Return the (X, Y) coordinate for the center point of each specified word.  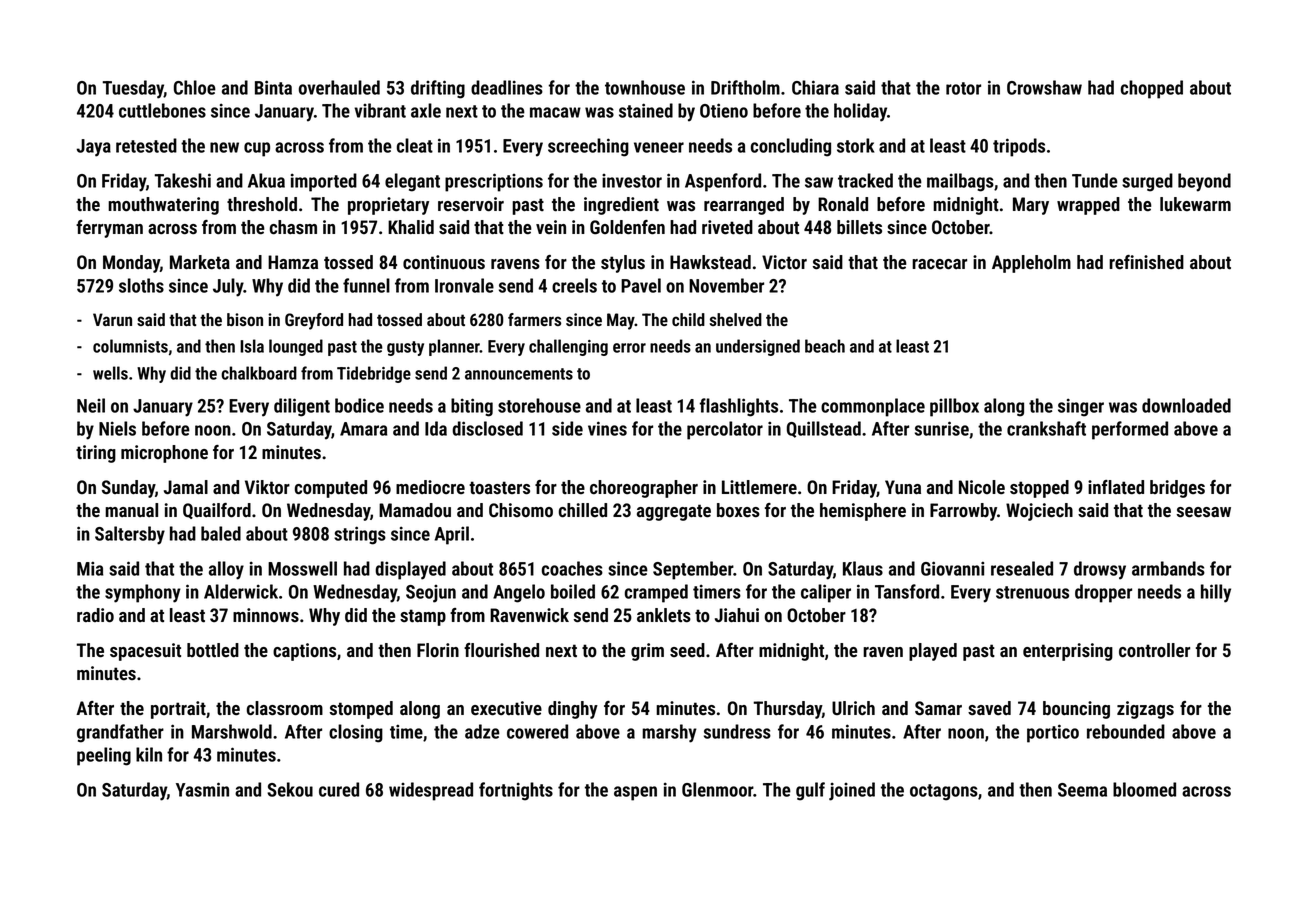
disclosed (487, 428)
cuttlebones (162, 110)
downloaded (1186, 405)
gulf (810, 791)
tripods (1019, 147)
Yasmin (202, 789)
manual (131, 510)
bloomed (1144, 789)
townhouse (645, 87)
